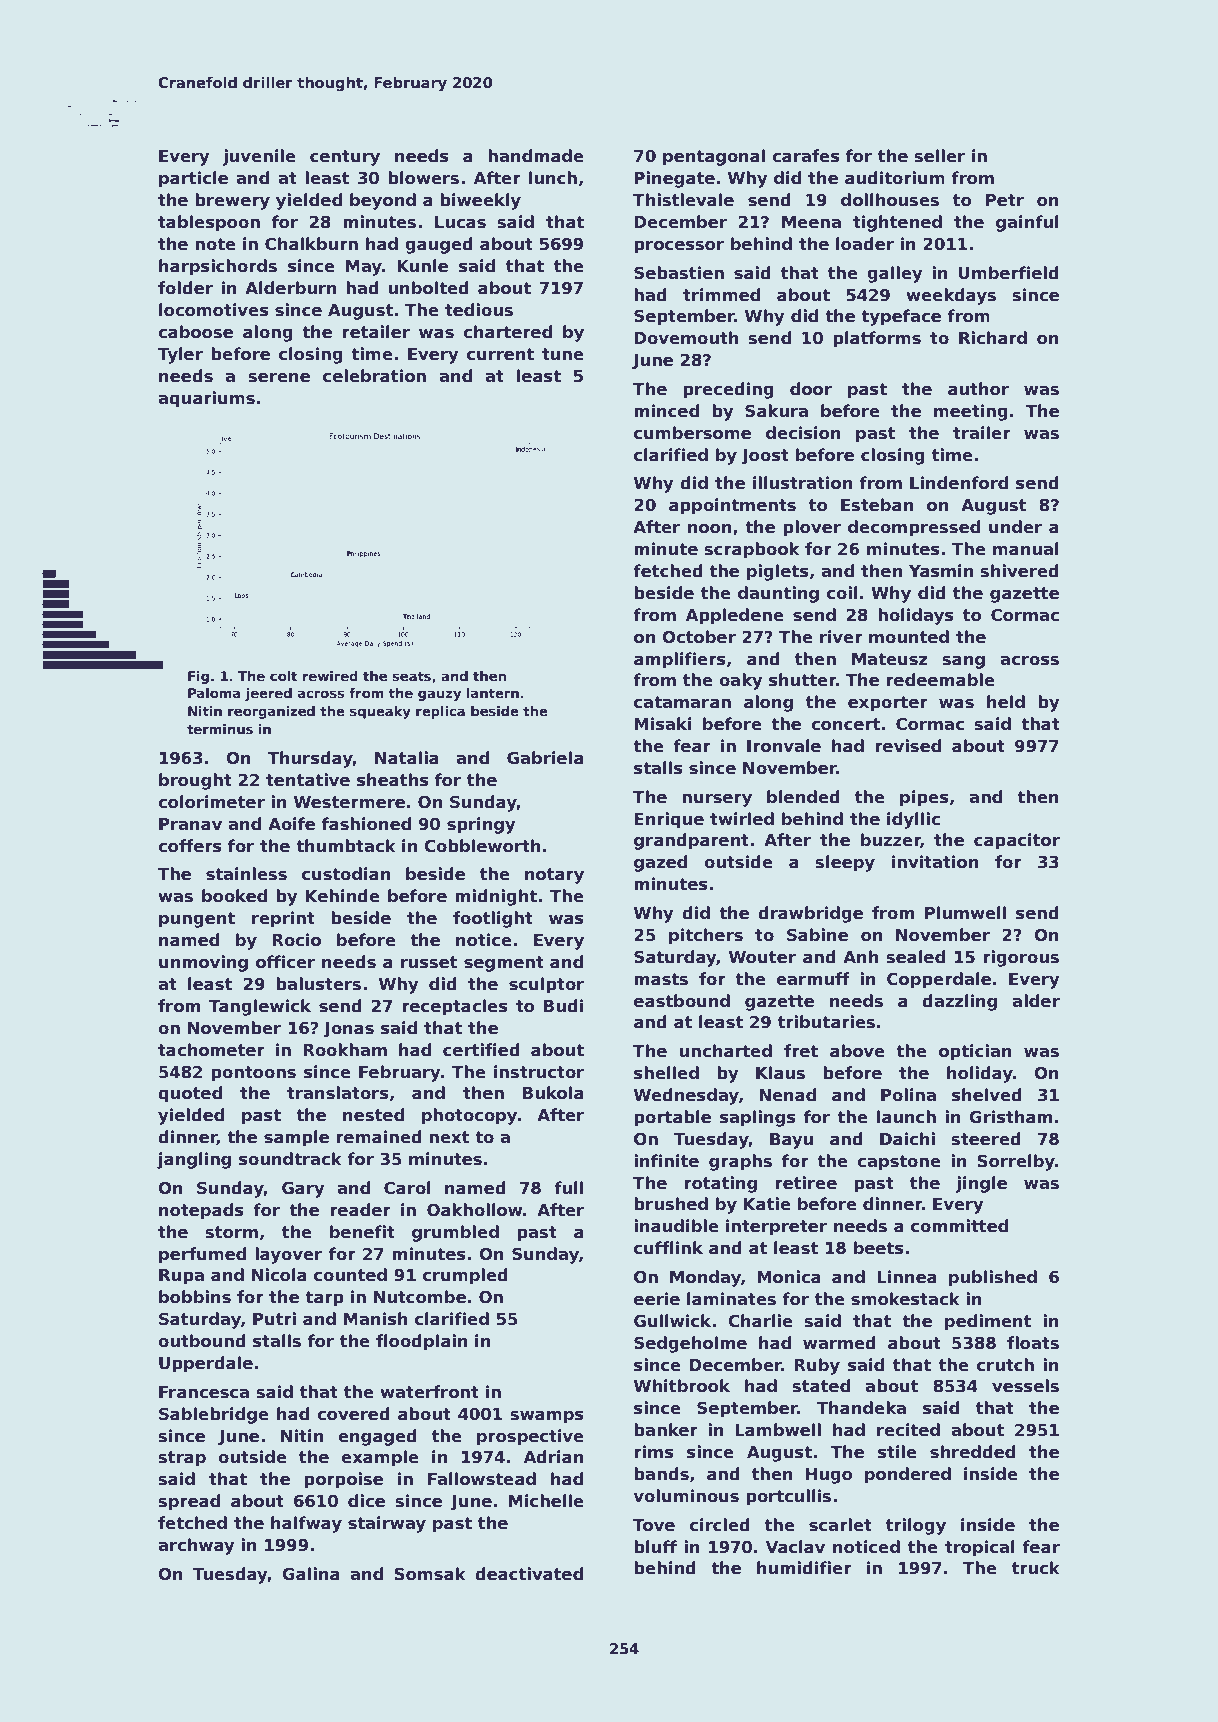 This screenshot has width=1218, height=1722. I want to click on scrapbook, so click(752, 550).
